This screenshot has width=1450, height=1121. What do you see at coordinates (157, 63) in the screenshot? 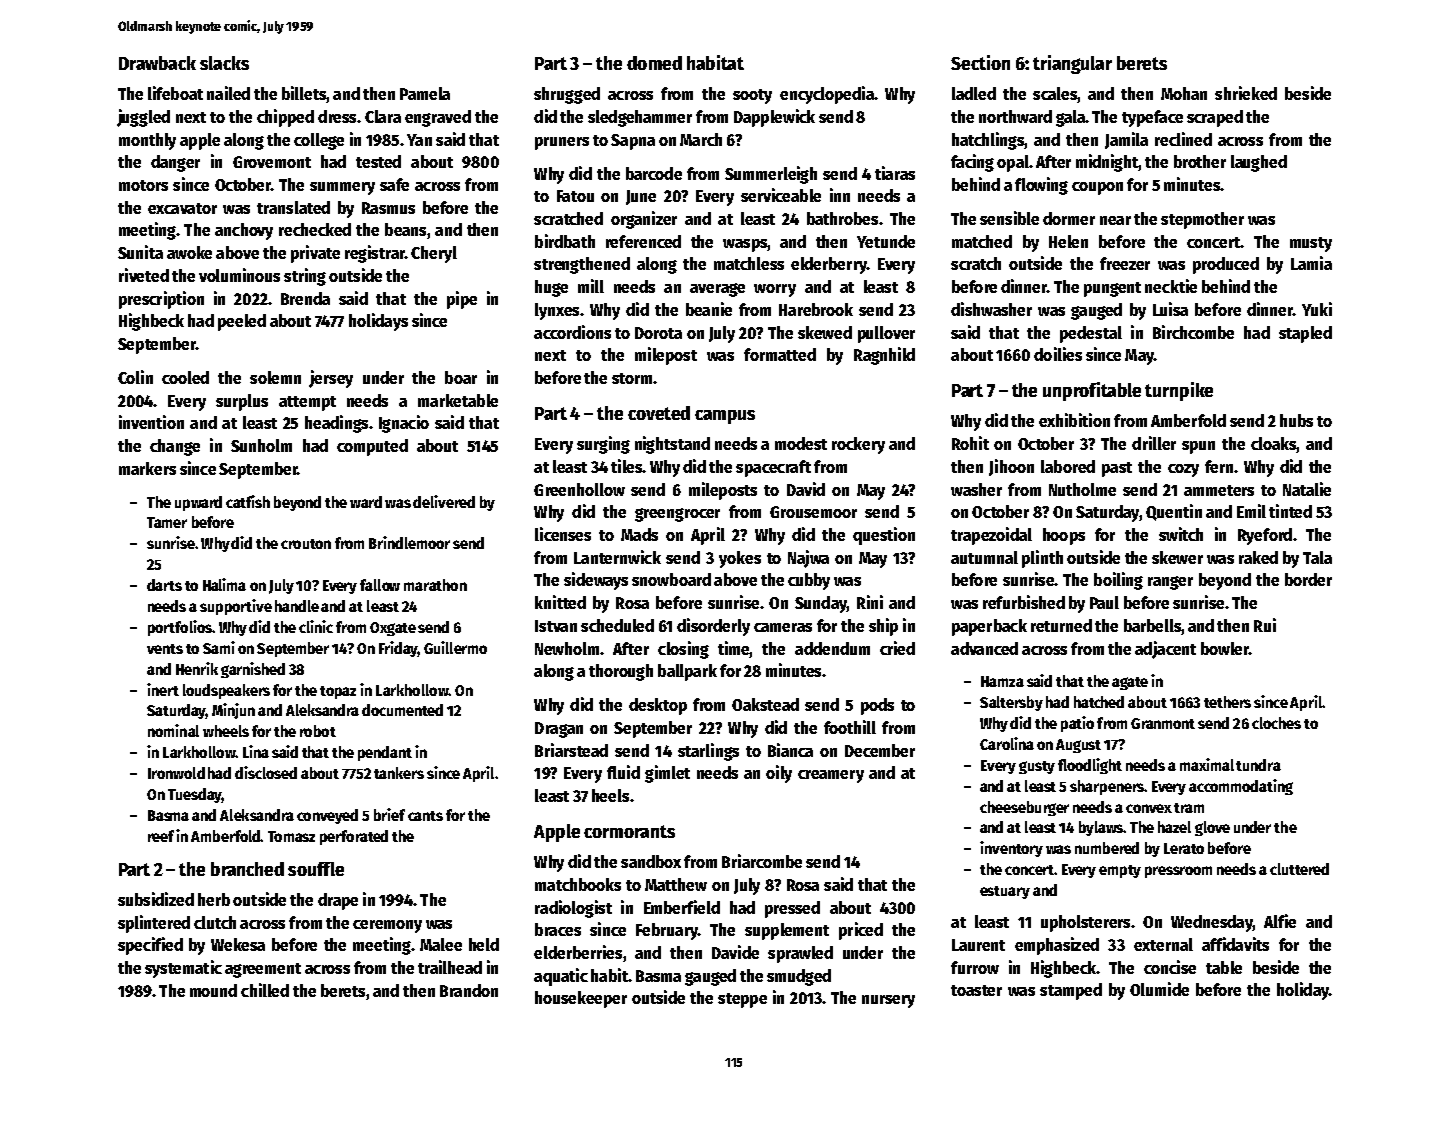
I see `Drawback` at bounding box center [157, 63].
